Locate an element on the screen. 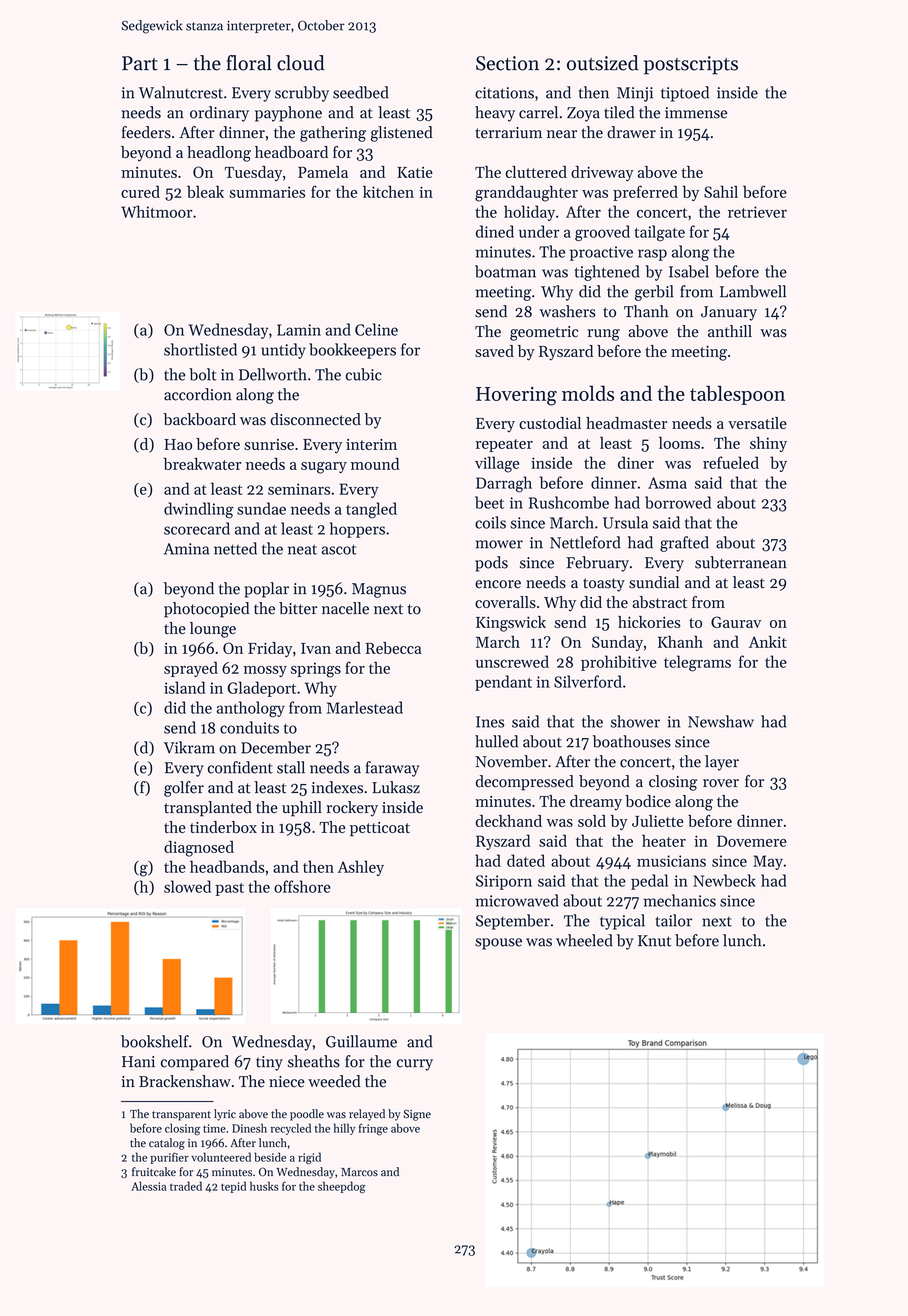 Image resolution: width=908 pixels, height=1316 pixels. rung is located at coordinates (603, 335).
